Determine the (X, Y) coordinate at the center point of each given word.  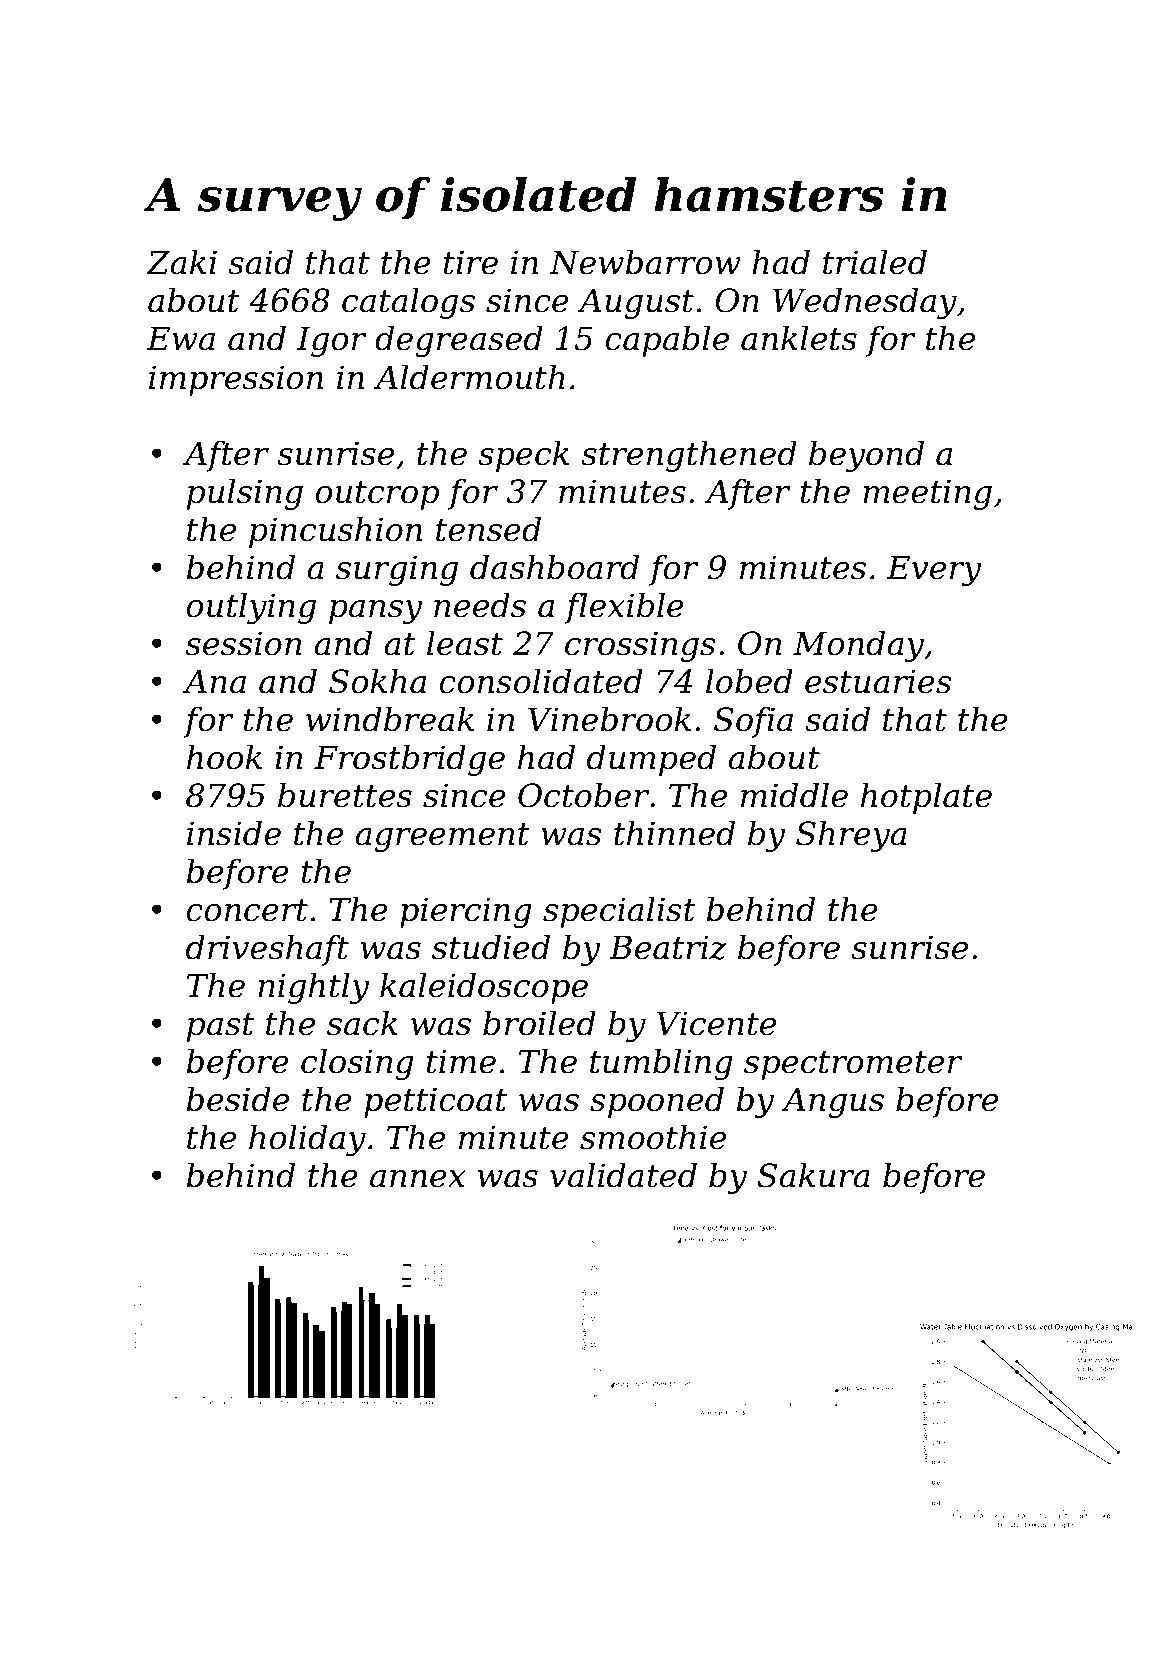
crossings (640, 646)
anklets (799, 338)
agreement (442, 837)
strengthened (689, 456)
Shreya (851, 836)
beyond (866, 456)
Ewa (181, 338)
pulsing (245, 494)
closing (357, 1064)
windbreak (390, 719)
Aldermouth (469, 377)
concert (247, 910)
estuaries (878, 681)
